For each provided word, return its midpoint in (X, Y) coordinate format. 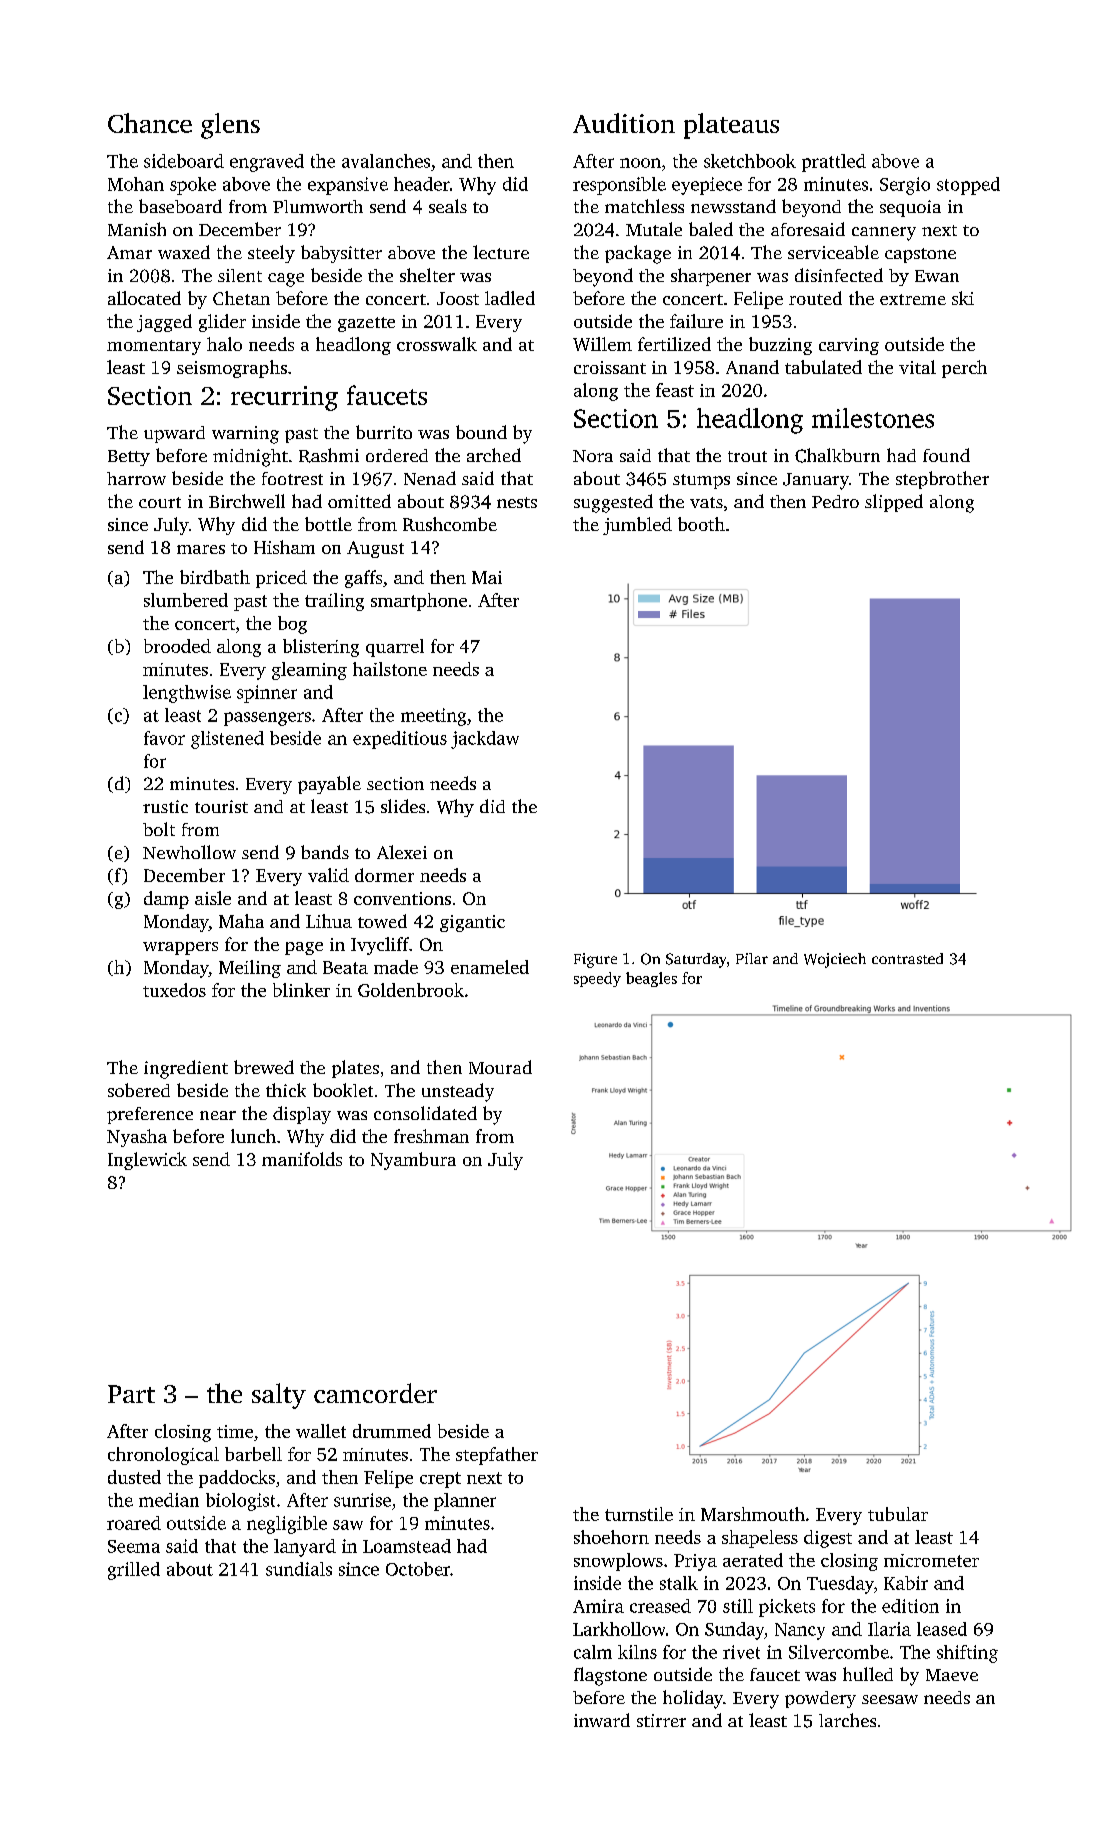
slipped (894, 503)
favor (164, 738)
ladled (510, 298)
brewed (264, 1067)
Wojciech (835, 960)
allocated (144, 298)
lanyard (305, 1548)
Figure (595, 960)
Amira (598, 1606)
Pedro (835, 501)
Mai (487, 577)
